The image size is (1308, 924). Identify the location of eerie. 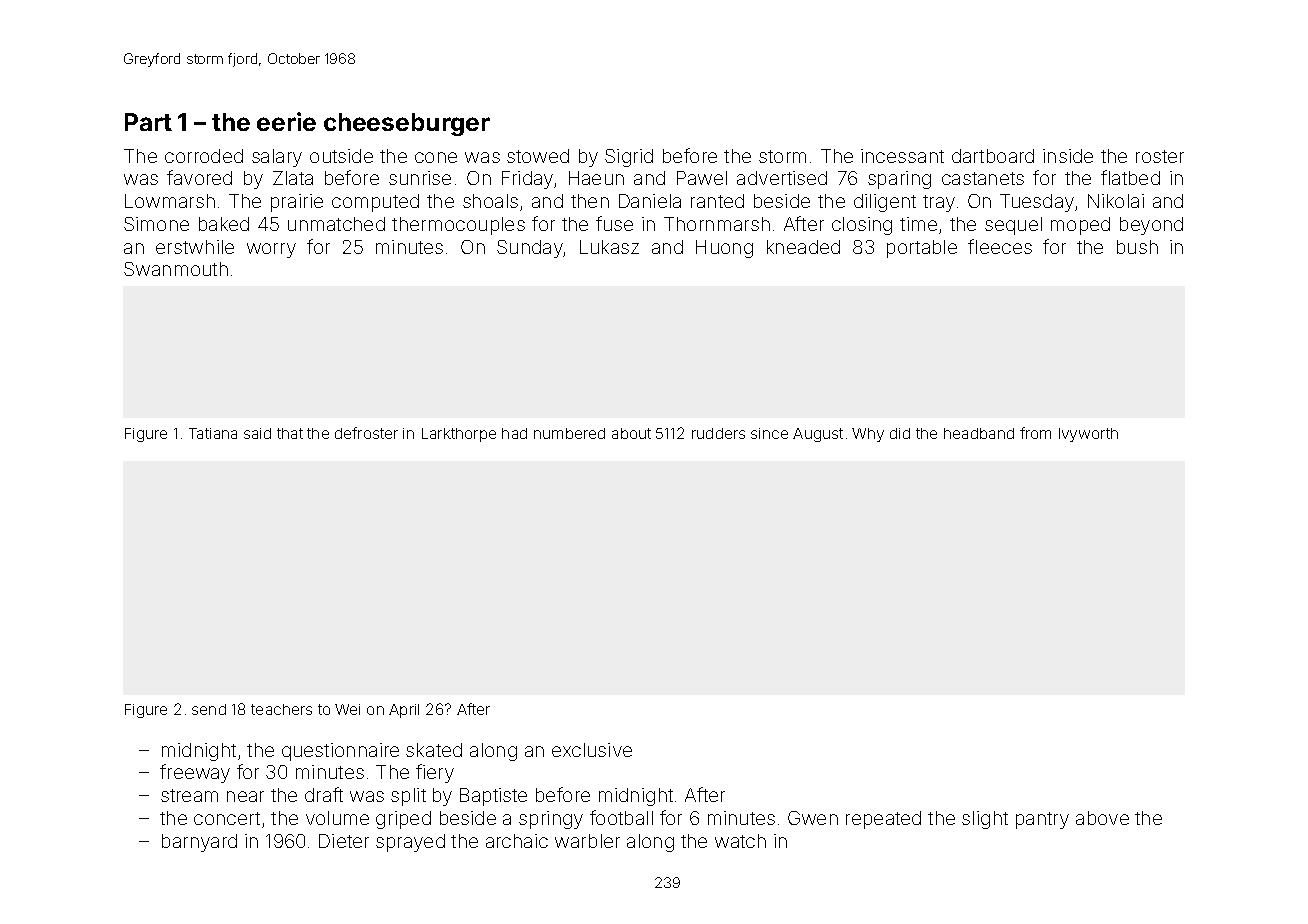
(286, 121).
